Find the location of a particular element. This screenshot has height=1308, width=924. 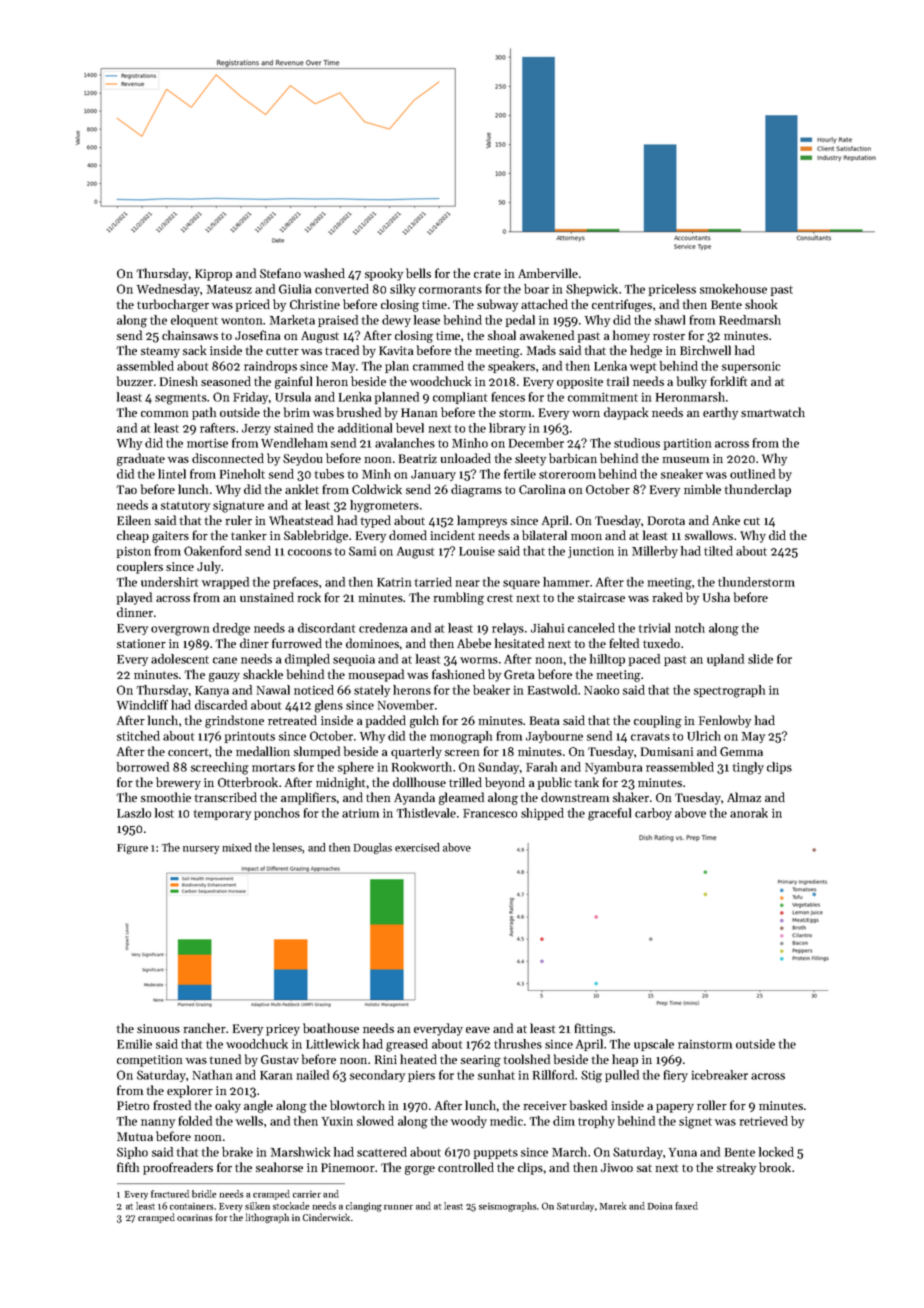

cutter is located at coordinates (282, 351).
